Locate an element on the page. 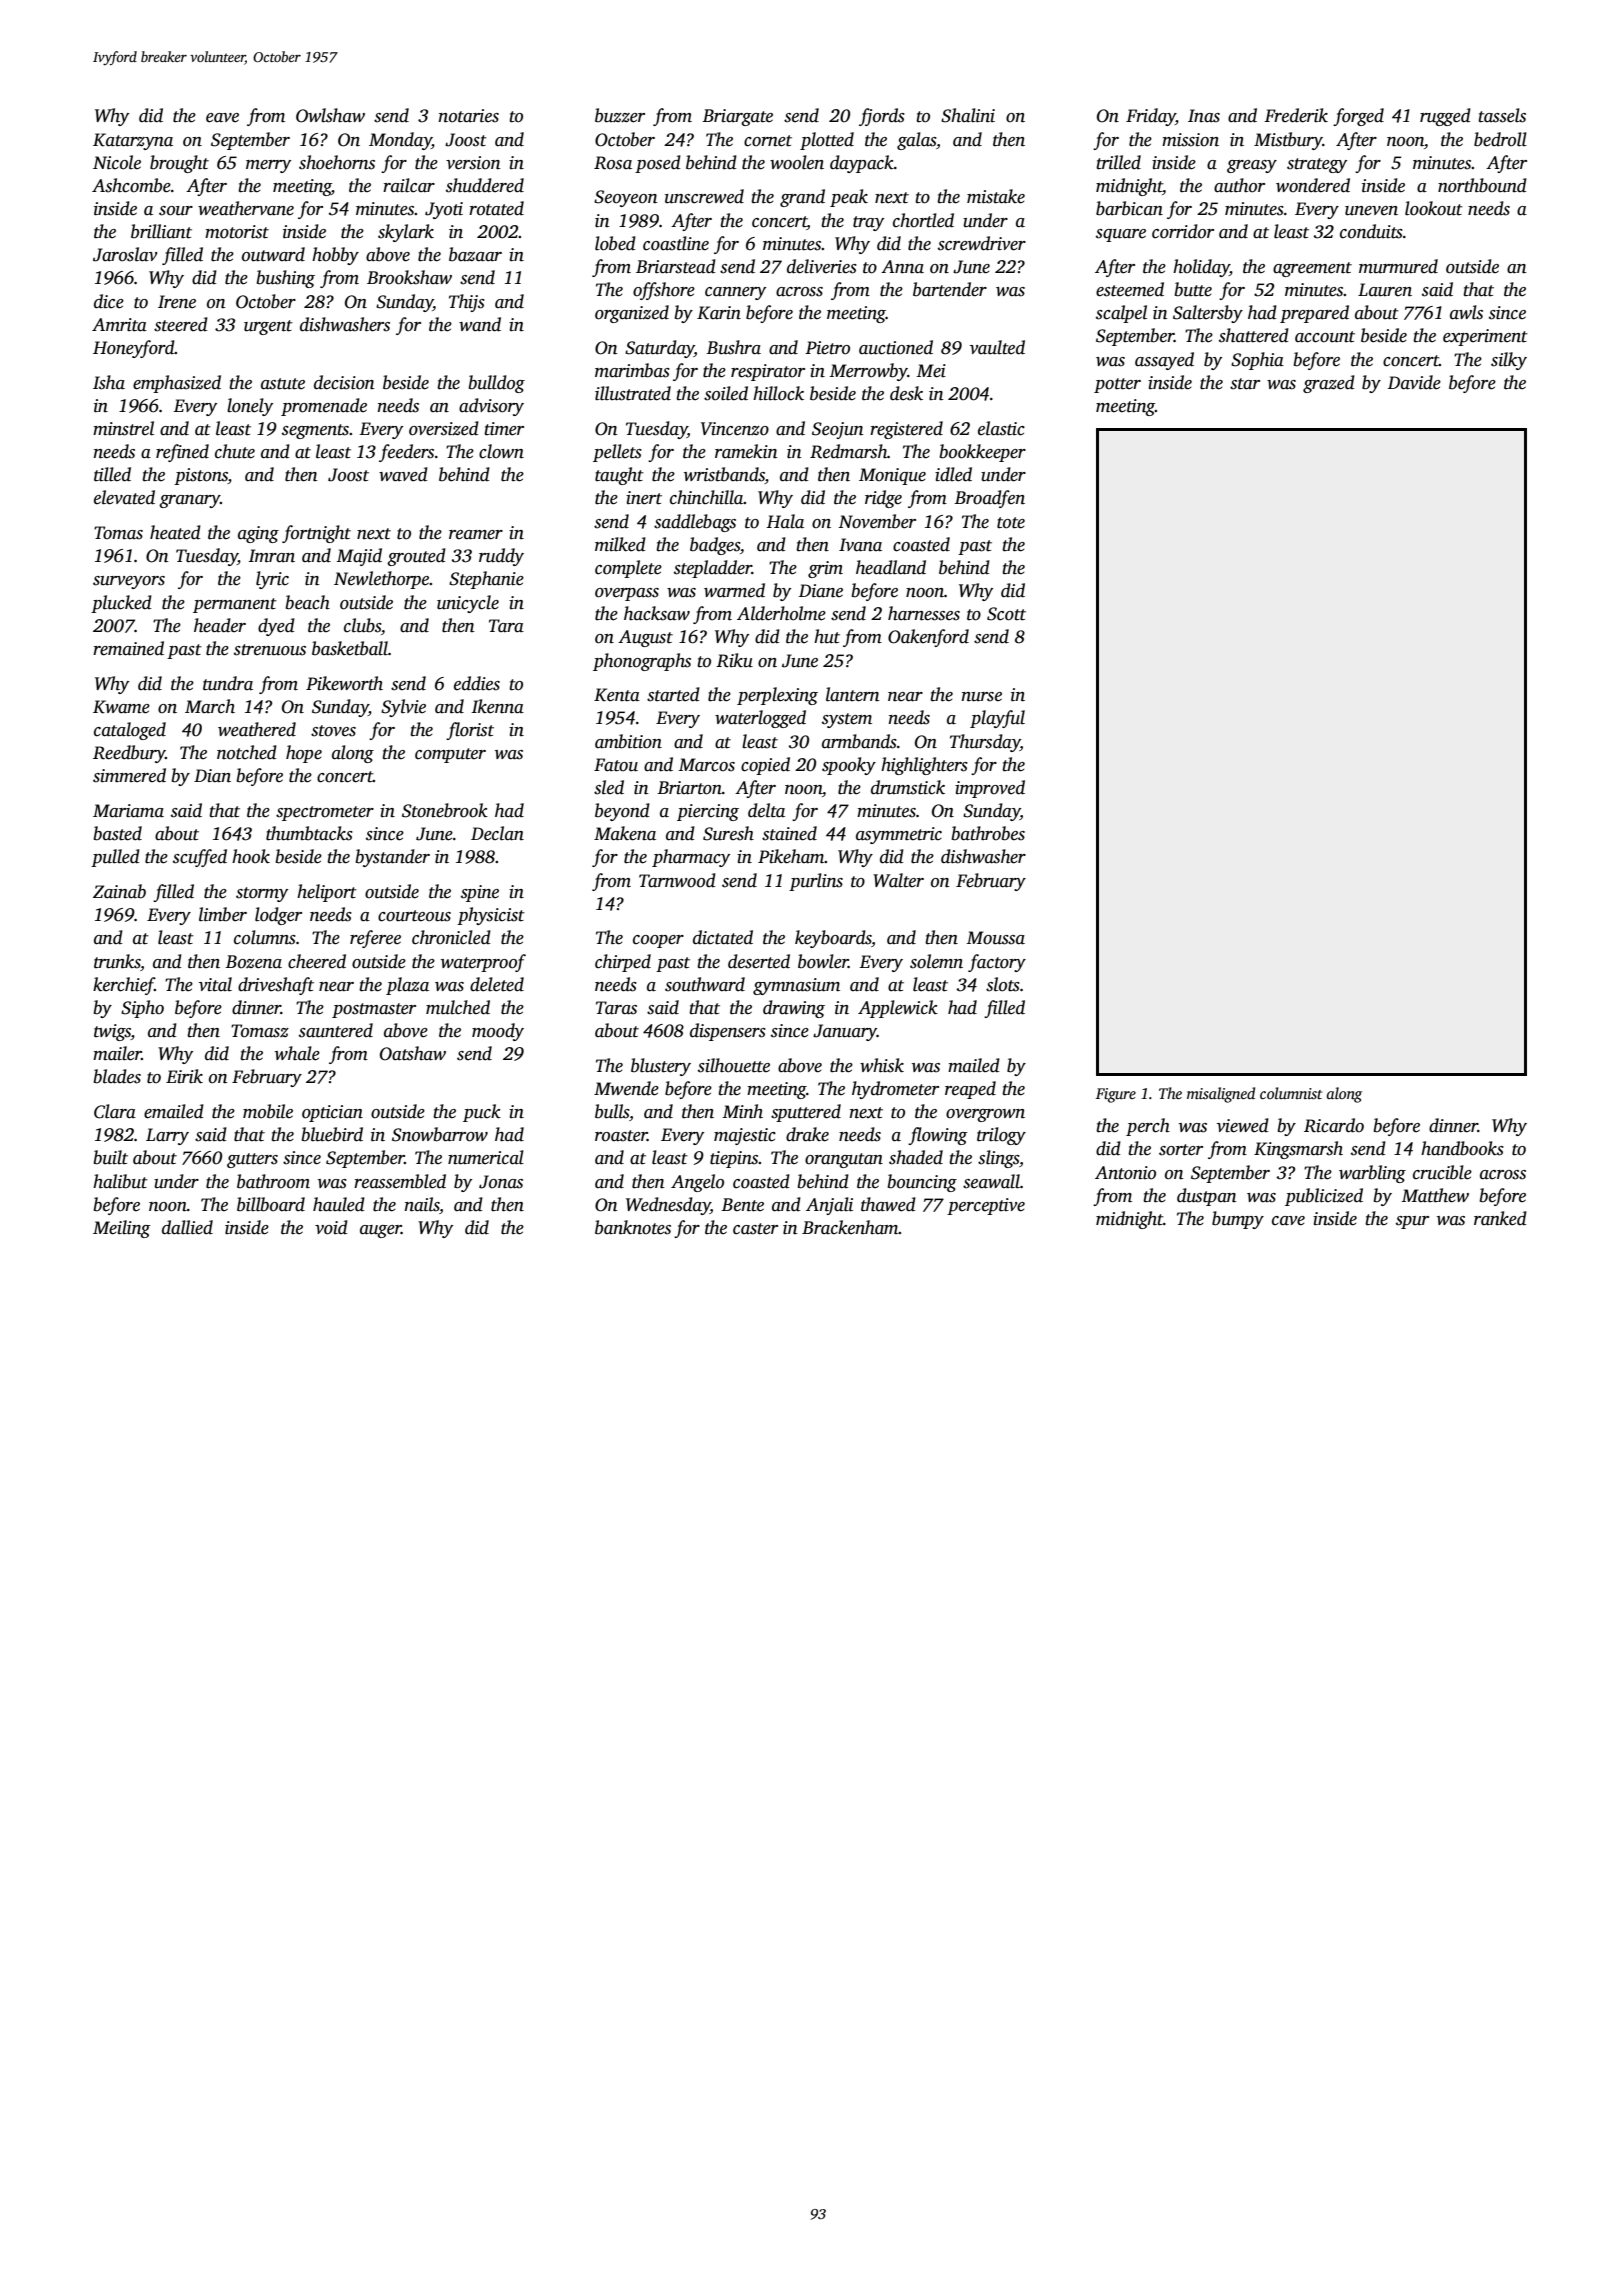  columnist is located at coordinates (1291, 1093).
